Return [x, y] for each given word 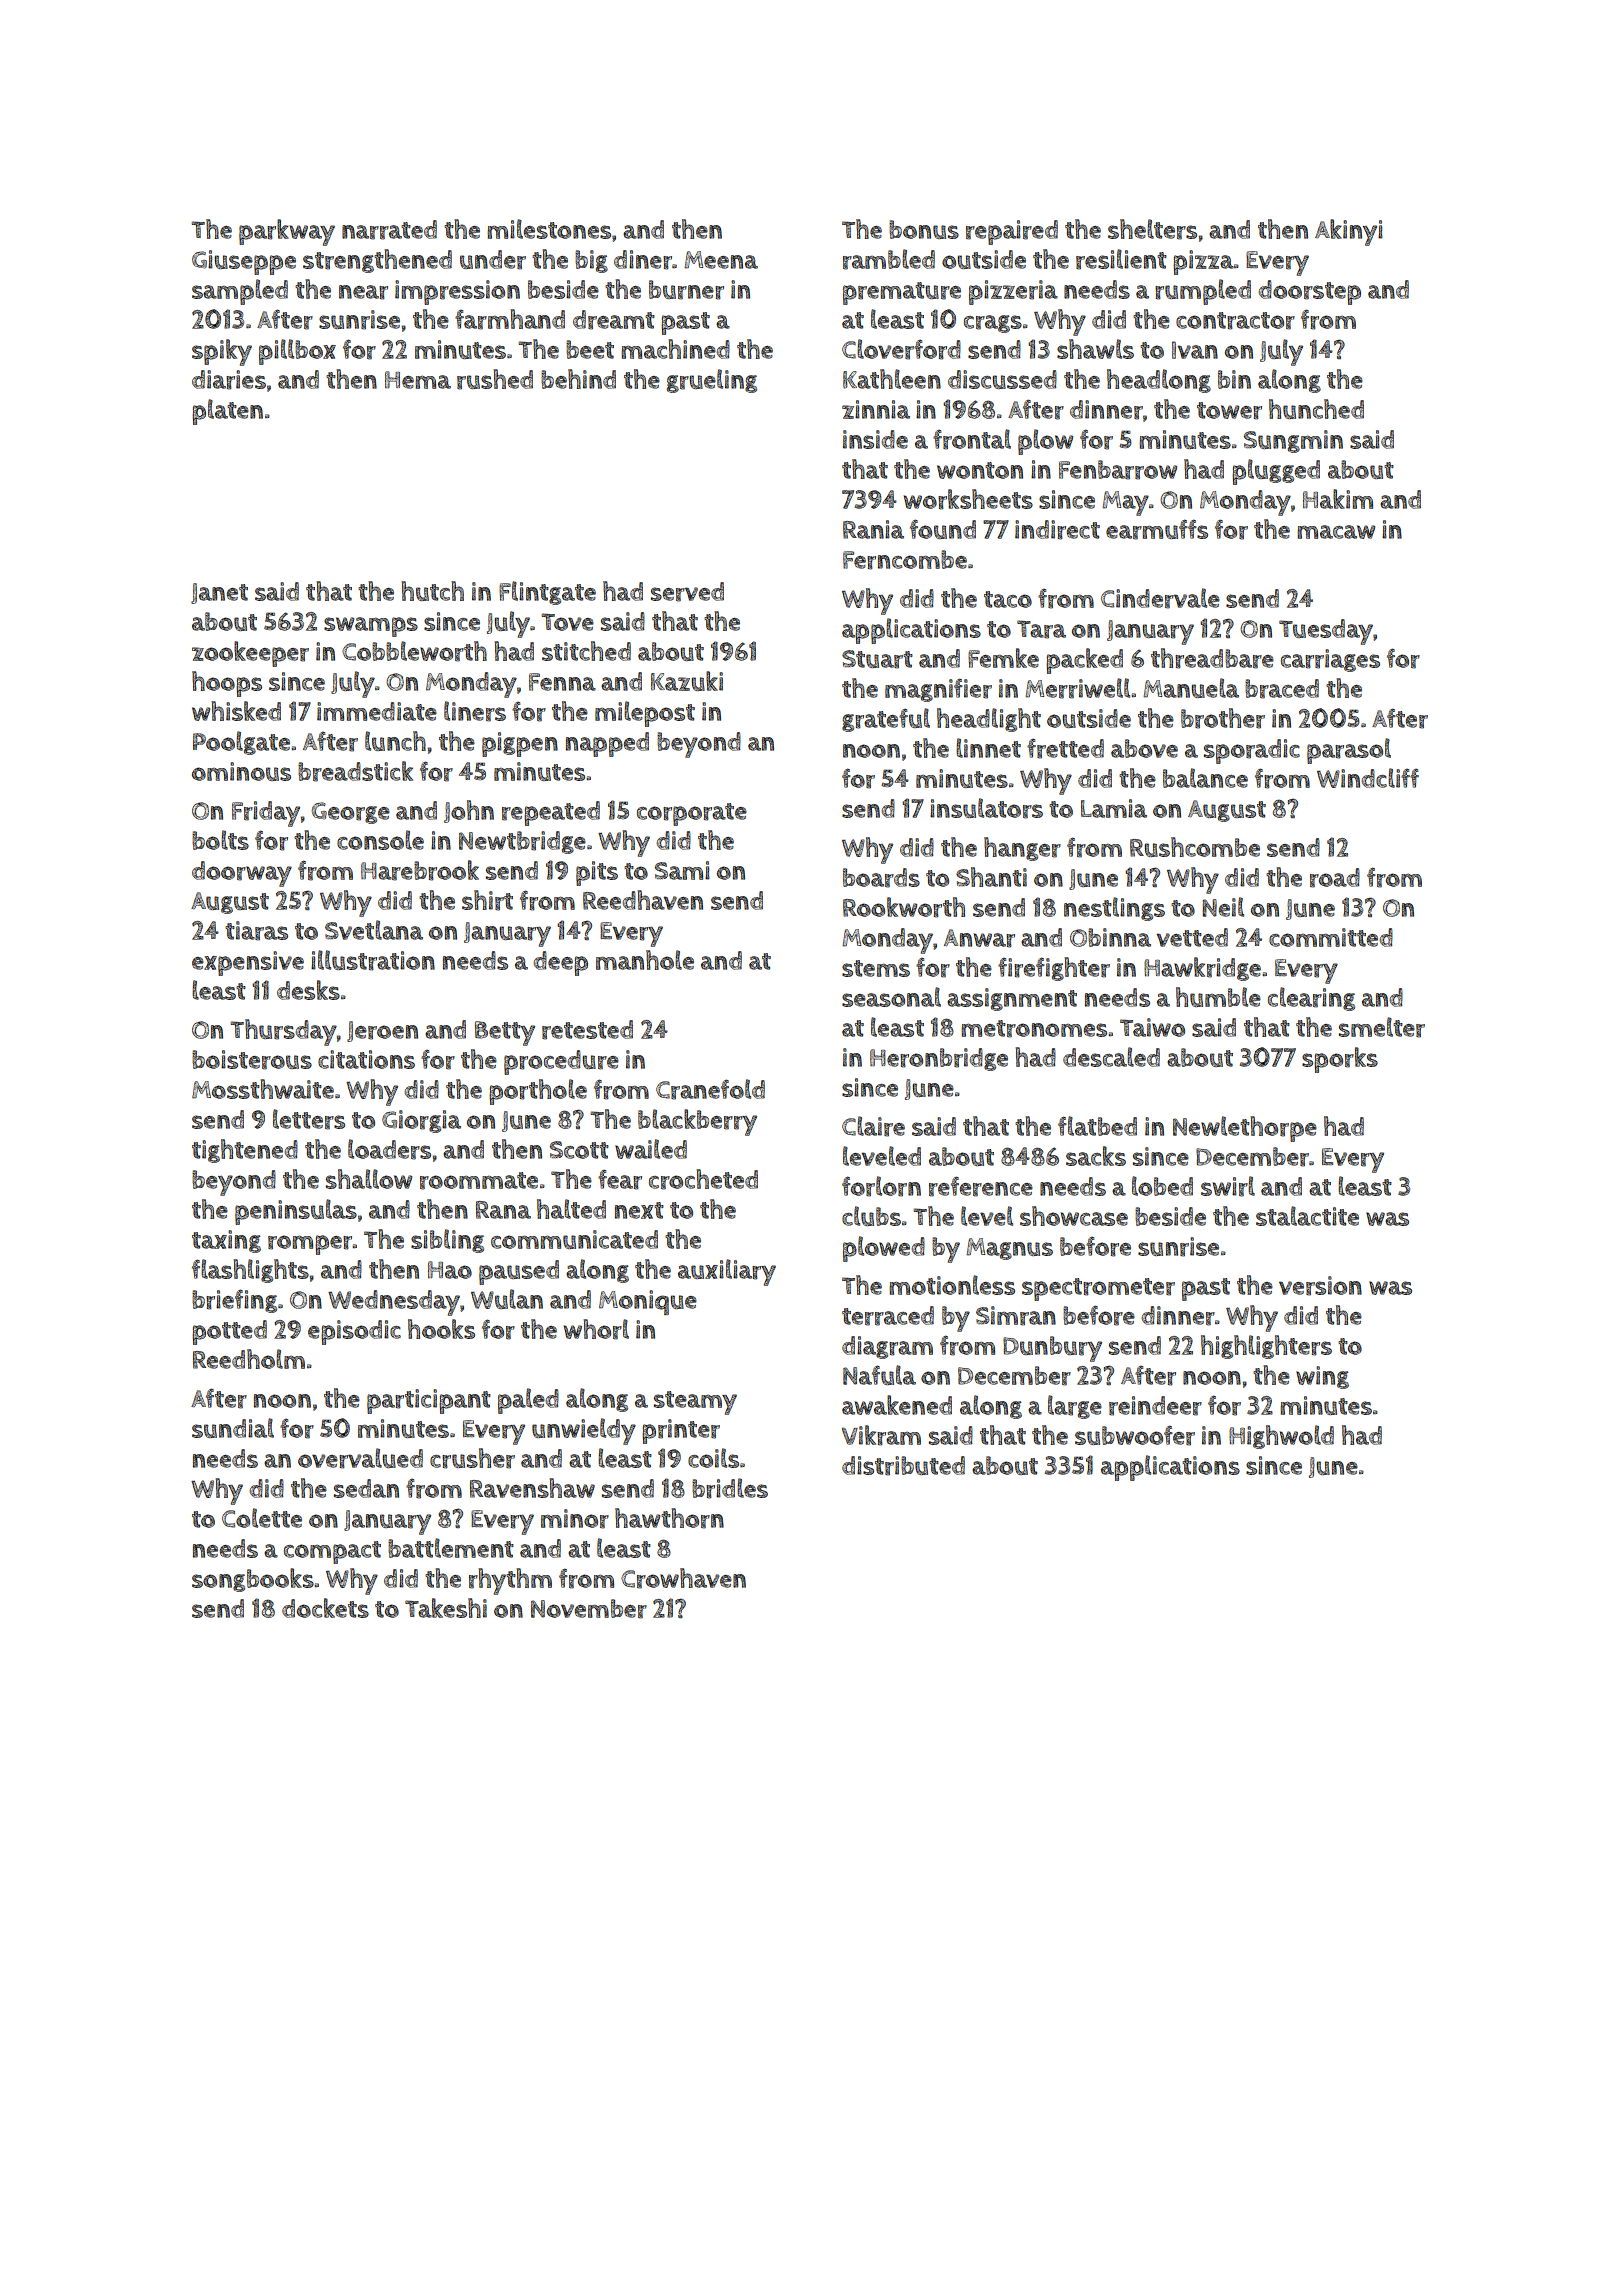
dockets [325, 1608]
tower [1229, 411]
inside [875, 439]
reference [981, 1186]
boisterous [252, 1060]
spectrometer [1098, 1289]
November [589, 1609]
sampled [240, 292]
